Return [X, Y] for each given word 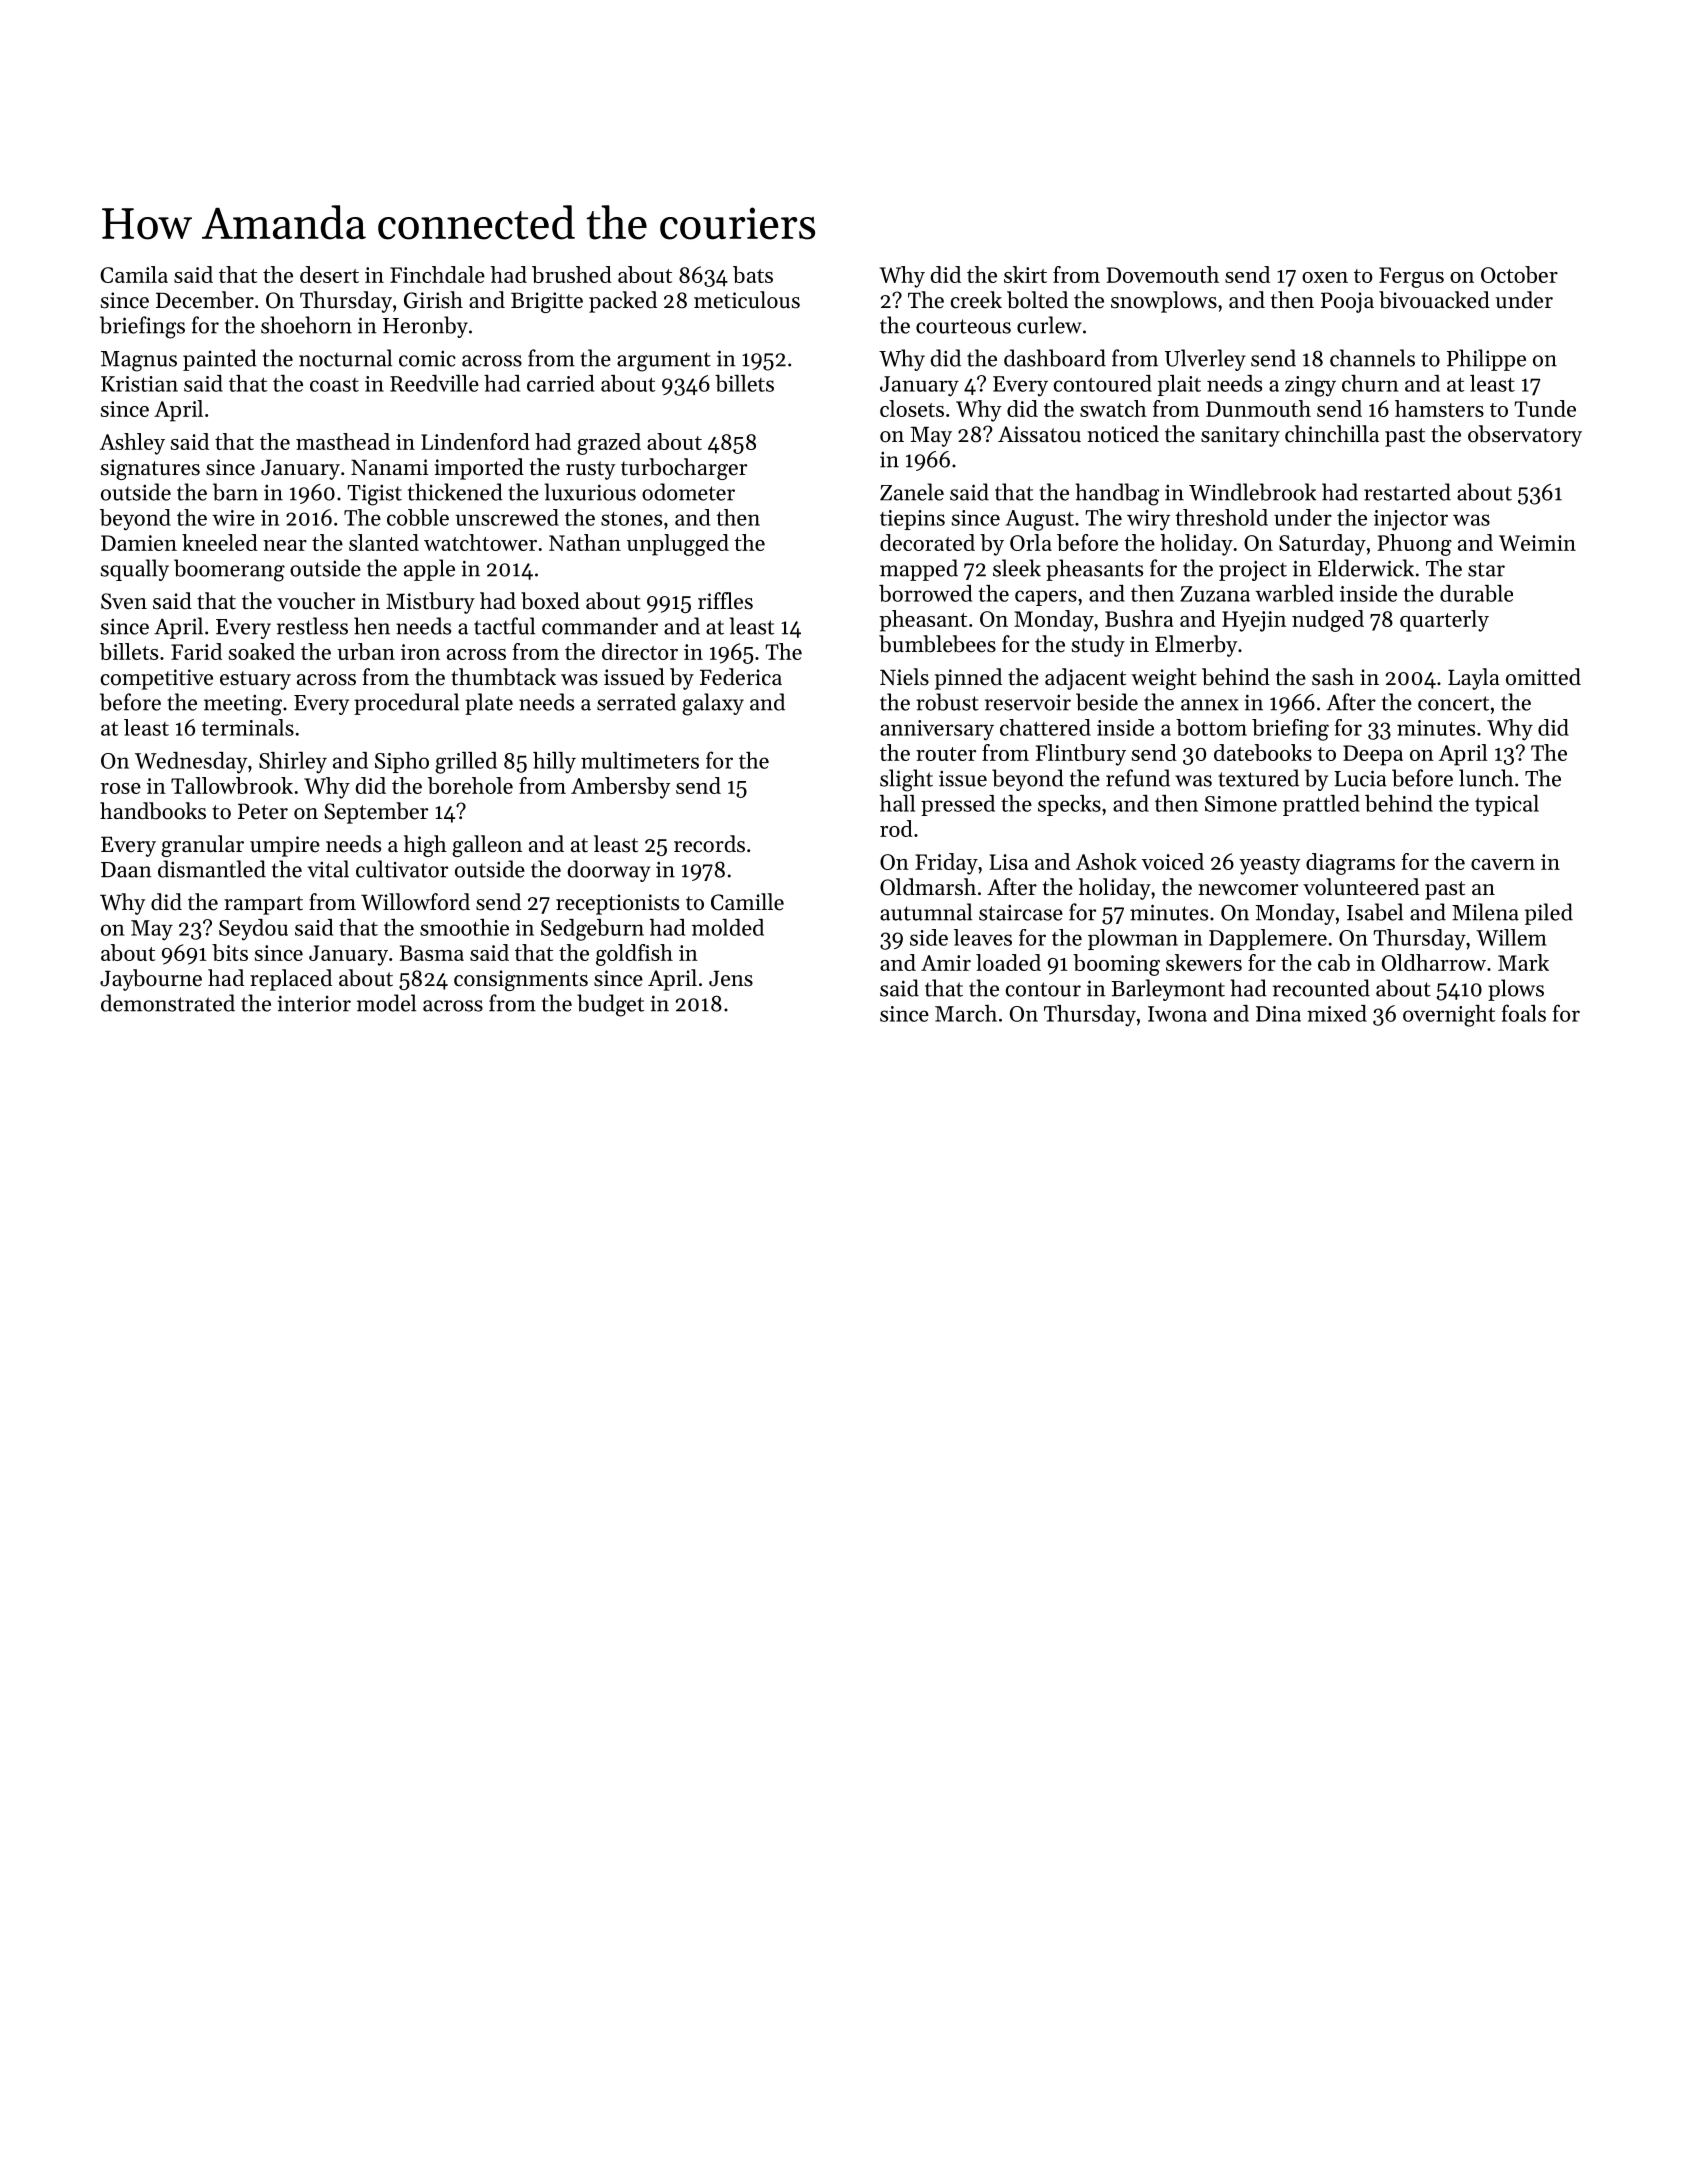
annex [1210, 705]
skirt [1025, 274]
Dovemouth [1163, 274]
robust [947, 702]
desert [329, 274]
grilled [466, 763]
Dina [1278, 1014]
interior [314, 1003]
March [966, 1013]
